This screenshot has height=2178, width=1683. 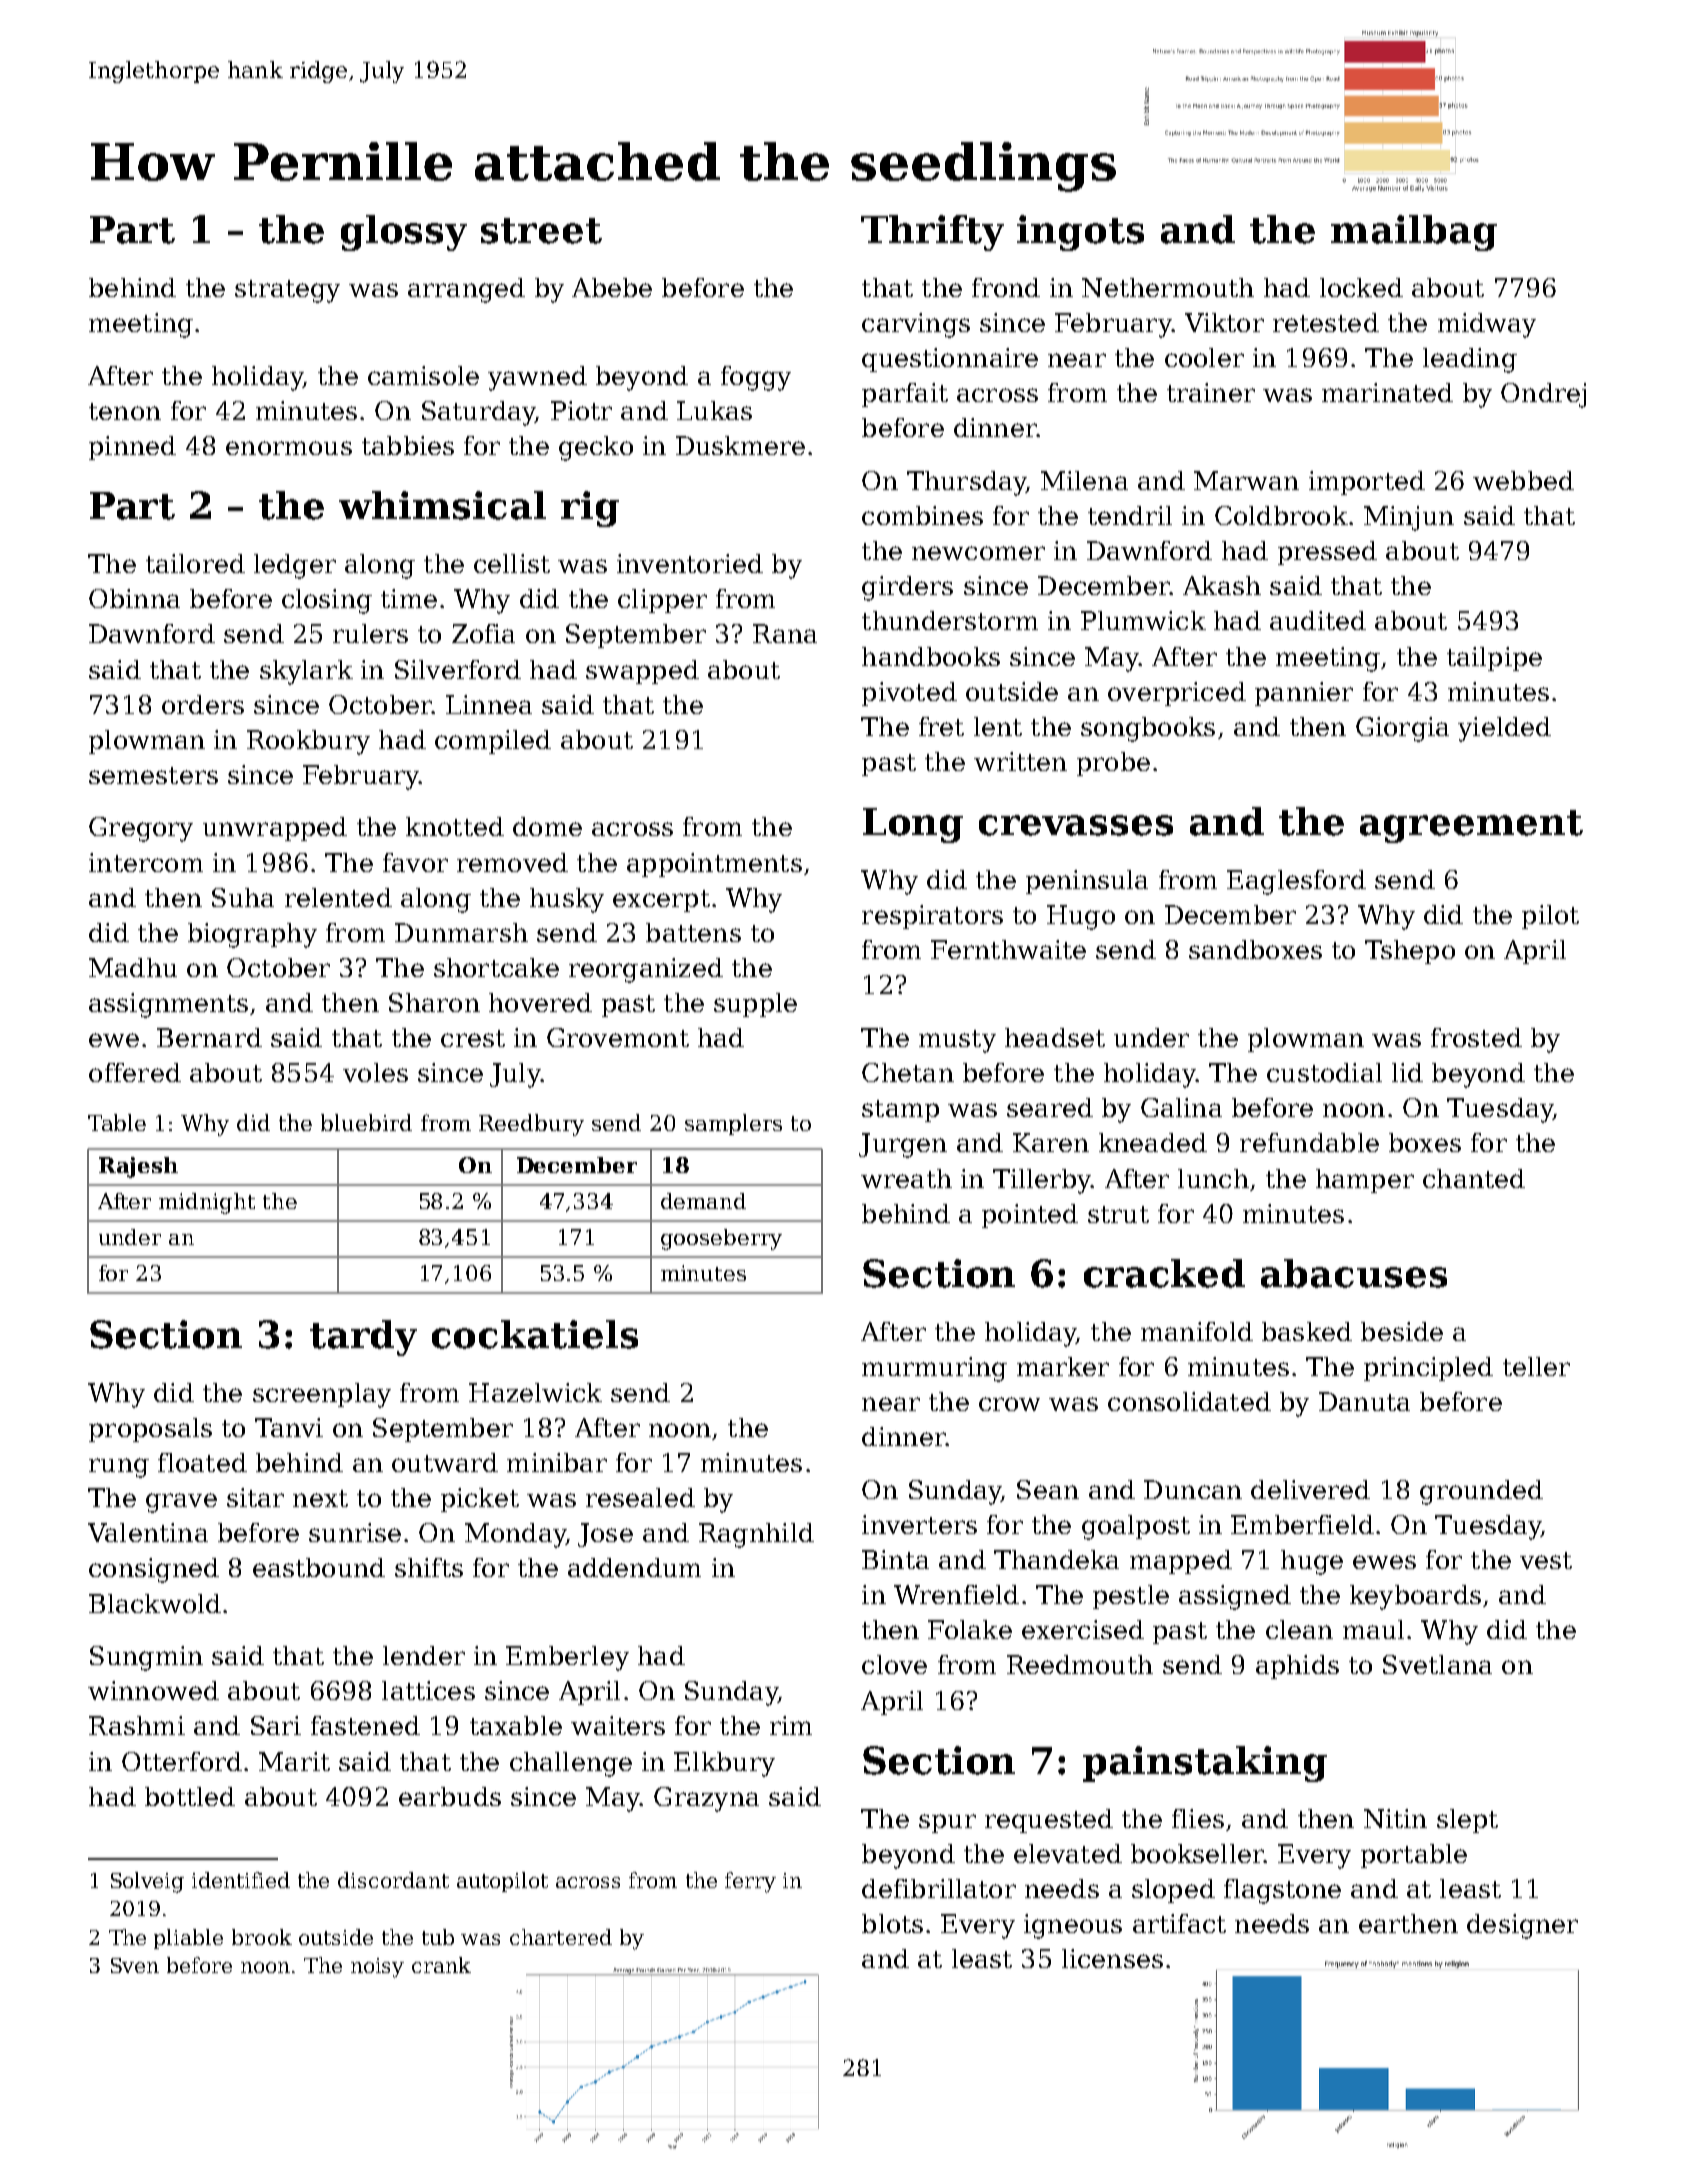 What do you see at coordinates (1522, 1926) in the screenshot?
I see `designer` at bounding box center [1522, 1926].
